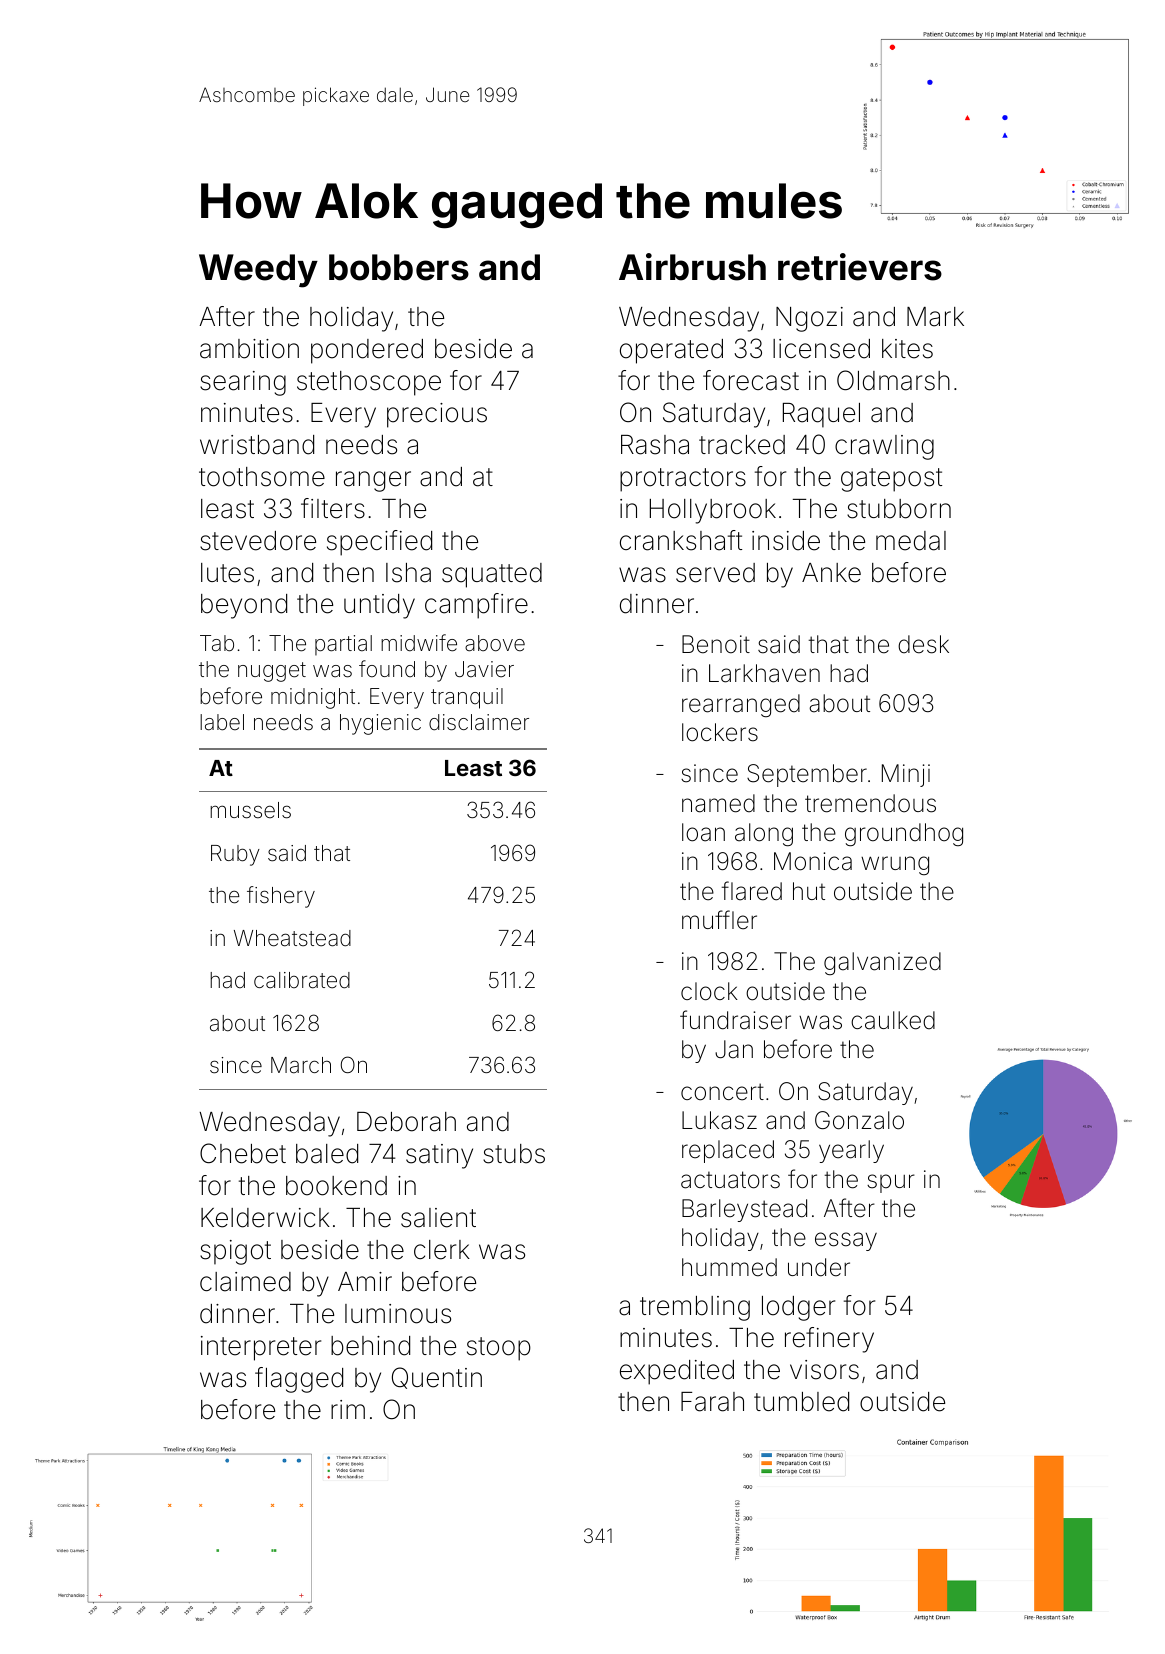  Describe the element at coordinates (367, 351) in the image. I see `pondered` at that location.
